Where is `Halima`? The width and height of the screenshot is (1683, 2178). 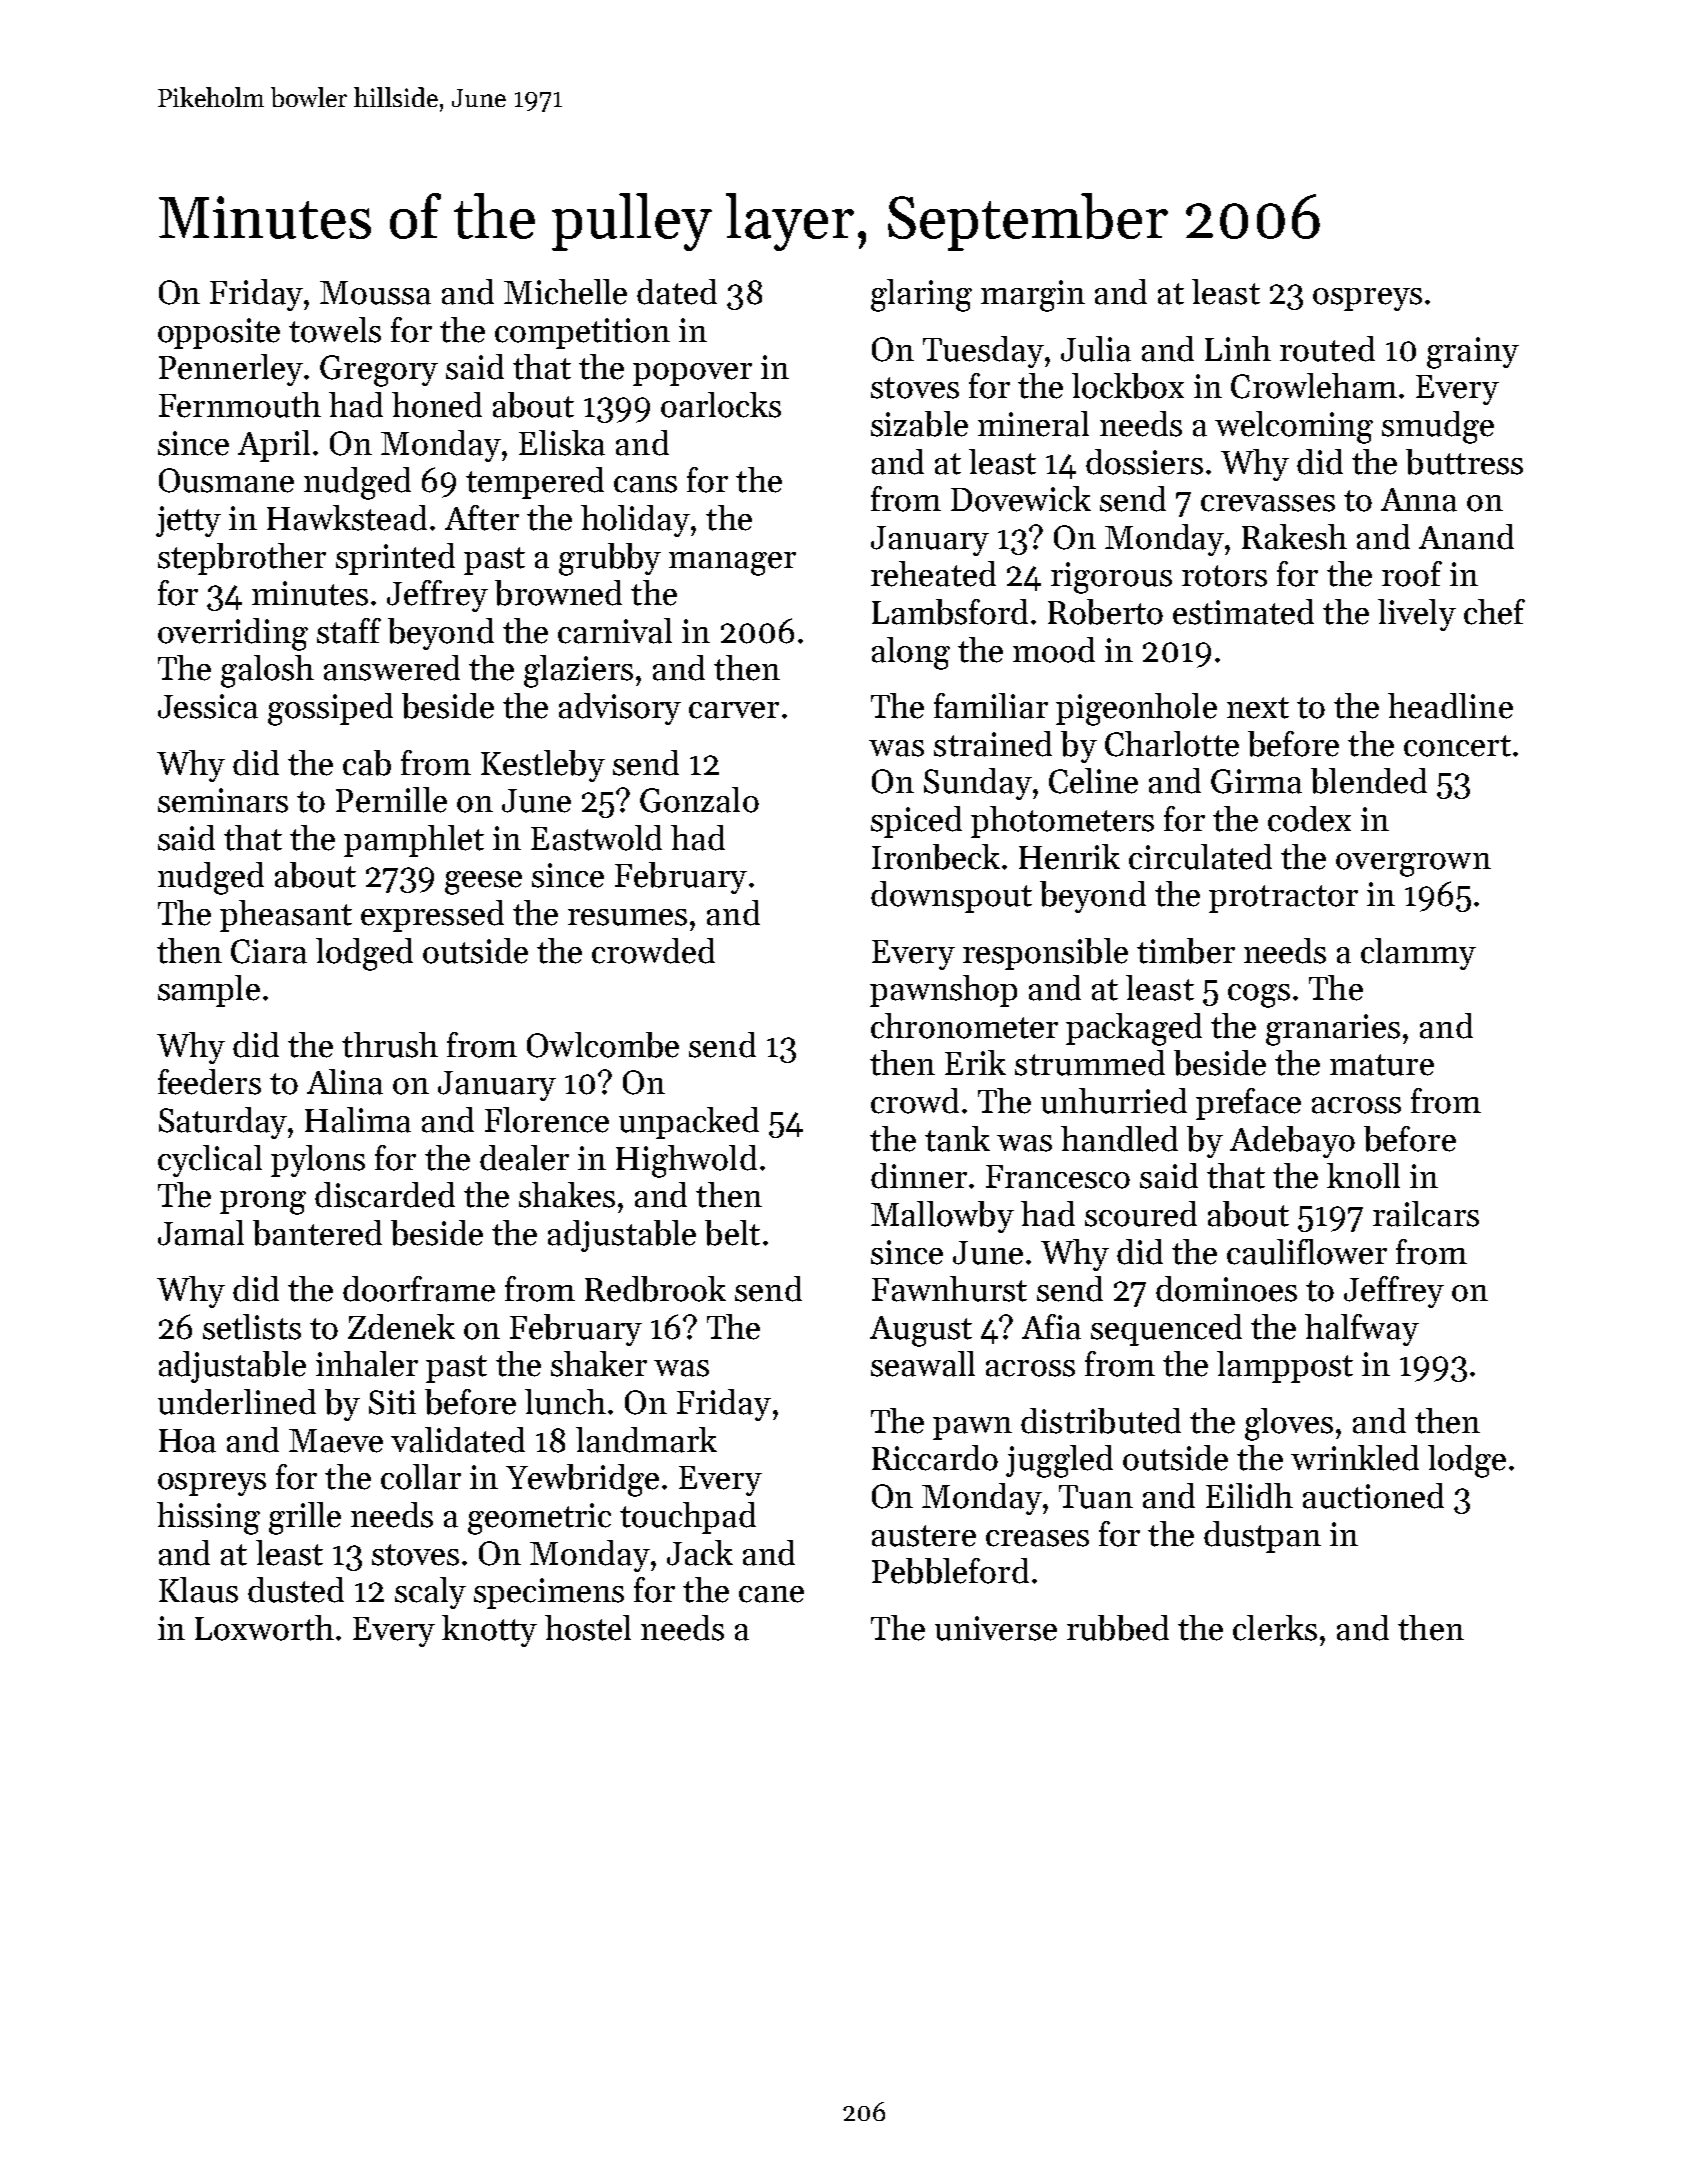 Halima is located at coordinates (358, 1120).
